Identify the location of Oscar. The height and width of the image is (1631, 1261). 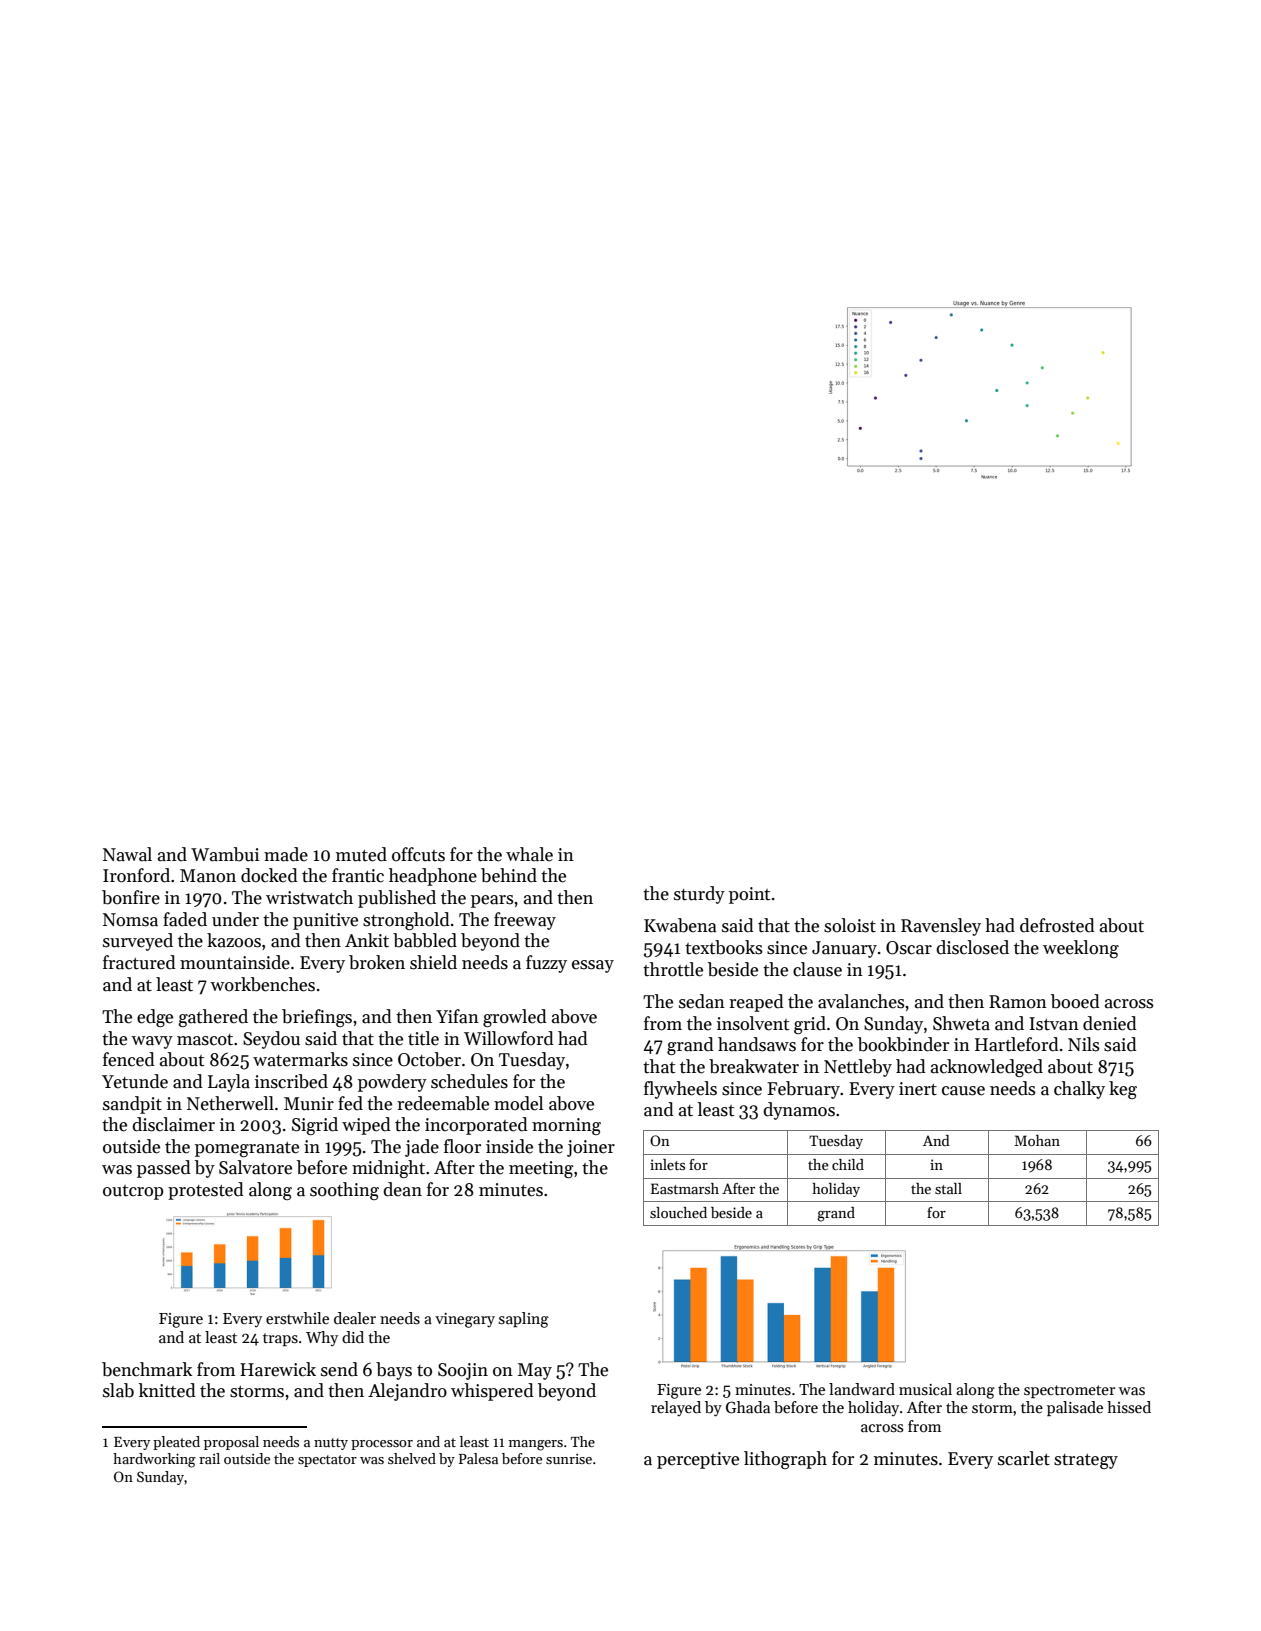
(909, 948).
